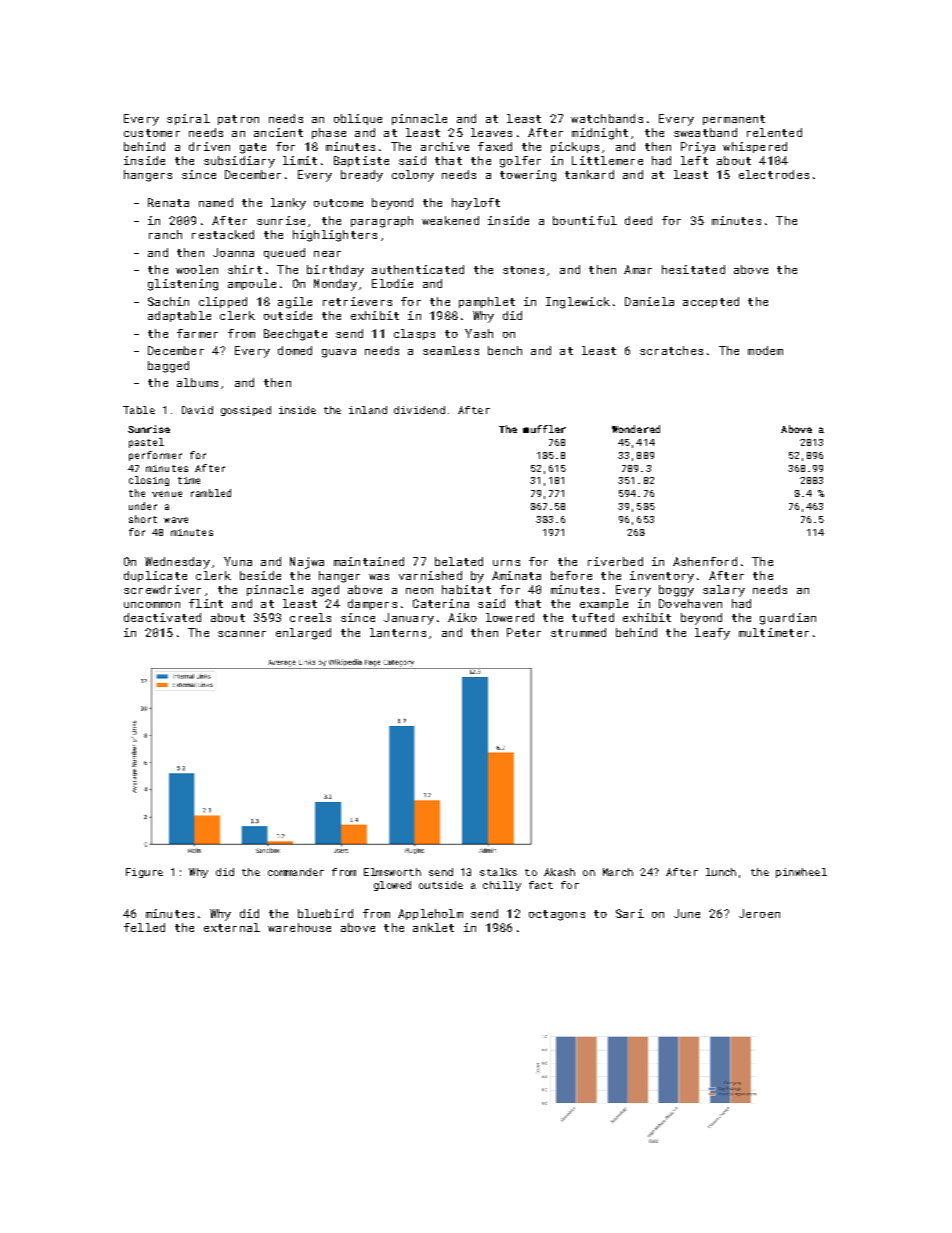 This document has width=952, height=1233. Describe the element at coordinates (414, 334) in the document. I see `clasps` at that location.
